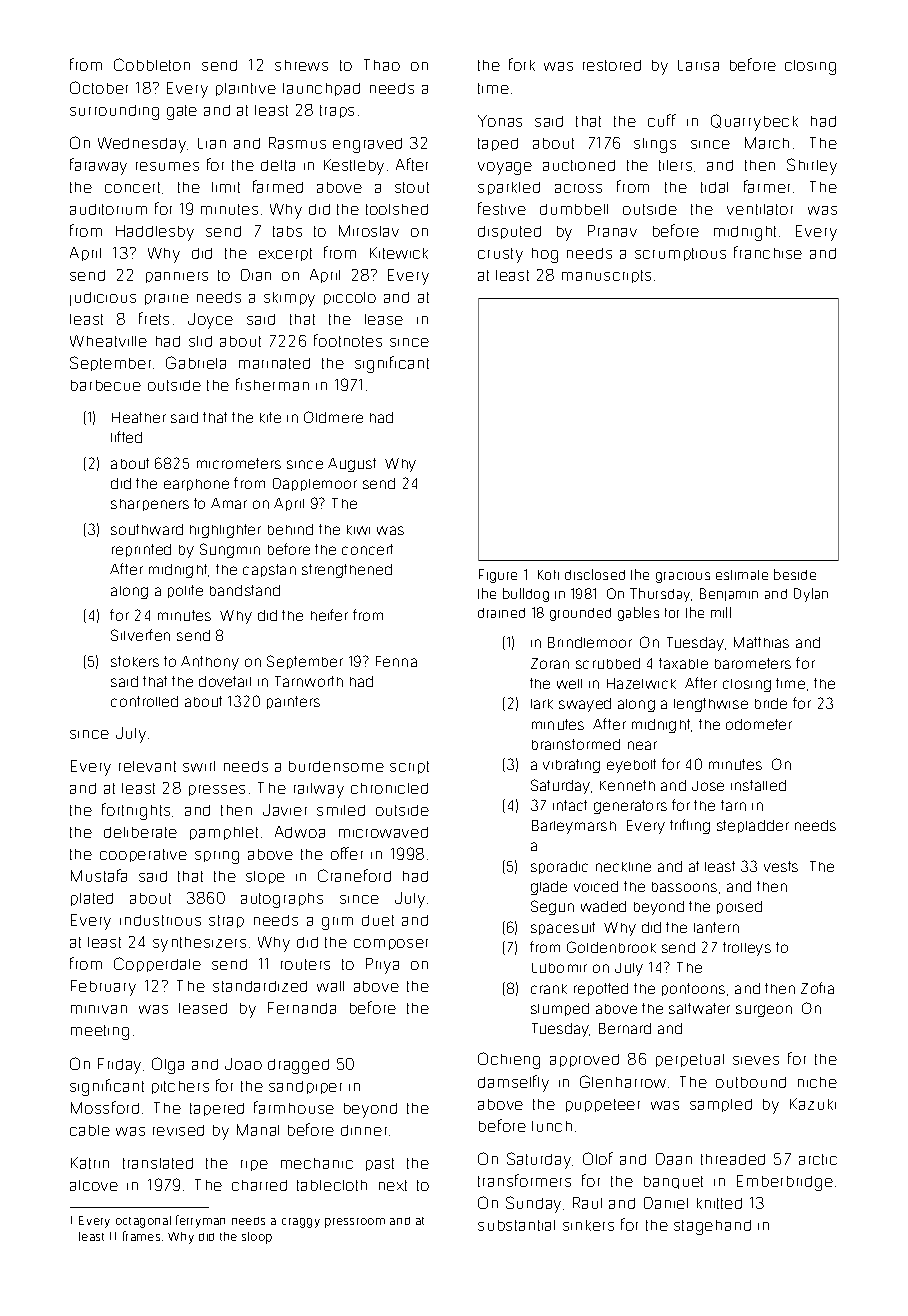 This page has width=908, height=1316. What do you see at coordinates (550, 663) in the page?
I see `Zoran` at bounding box center [550, 663].
